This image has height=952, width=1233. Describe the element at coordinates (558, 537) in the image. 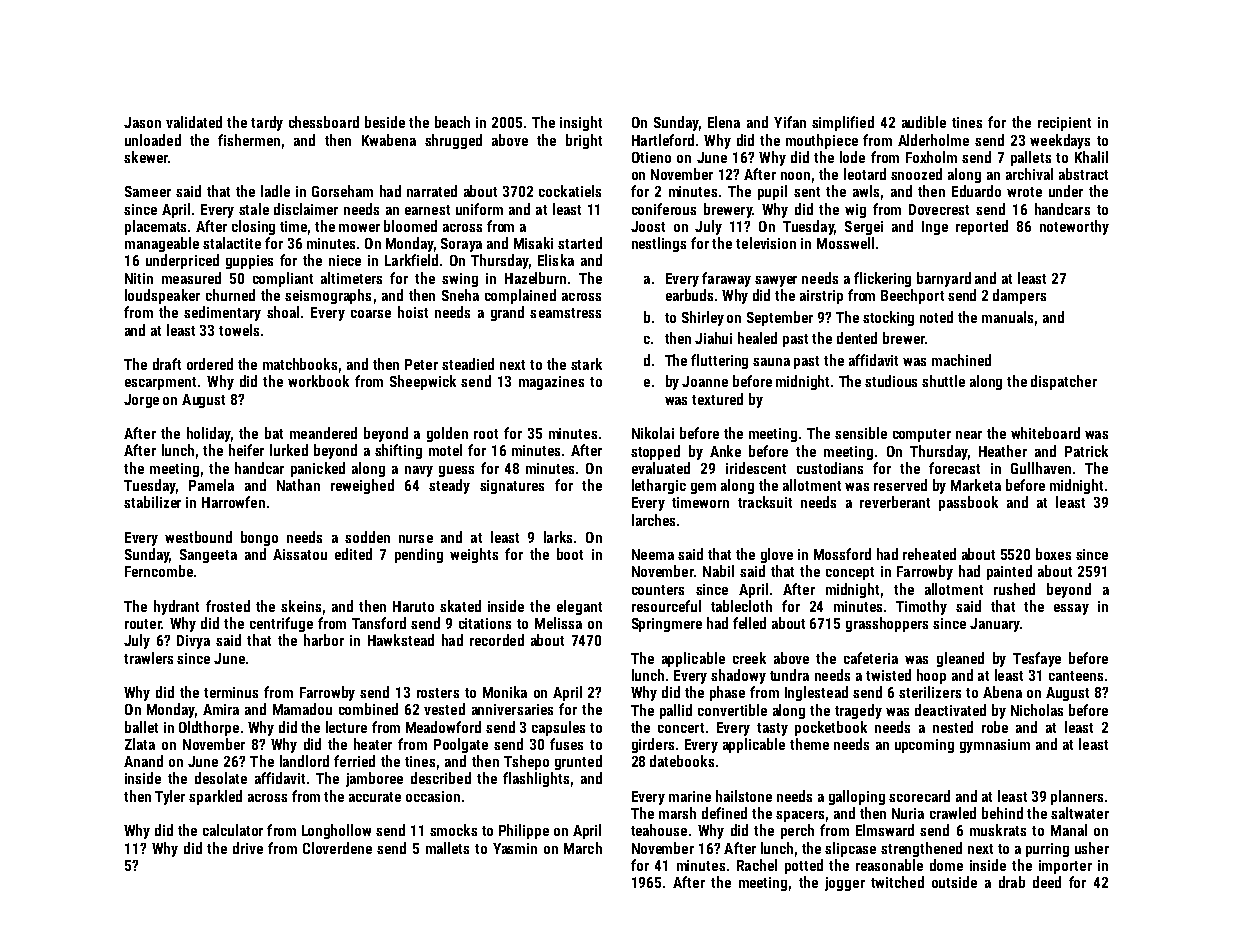

I see `larks` at that location.
